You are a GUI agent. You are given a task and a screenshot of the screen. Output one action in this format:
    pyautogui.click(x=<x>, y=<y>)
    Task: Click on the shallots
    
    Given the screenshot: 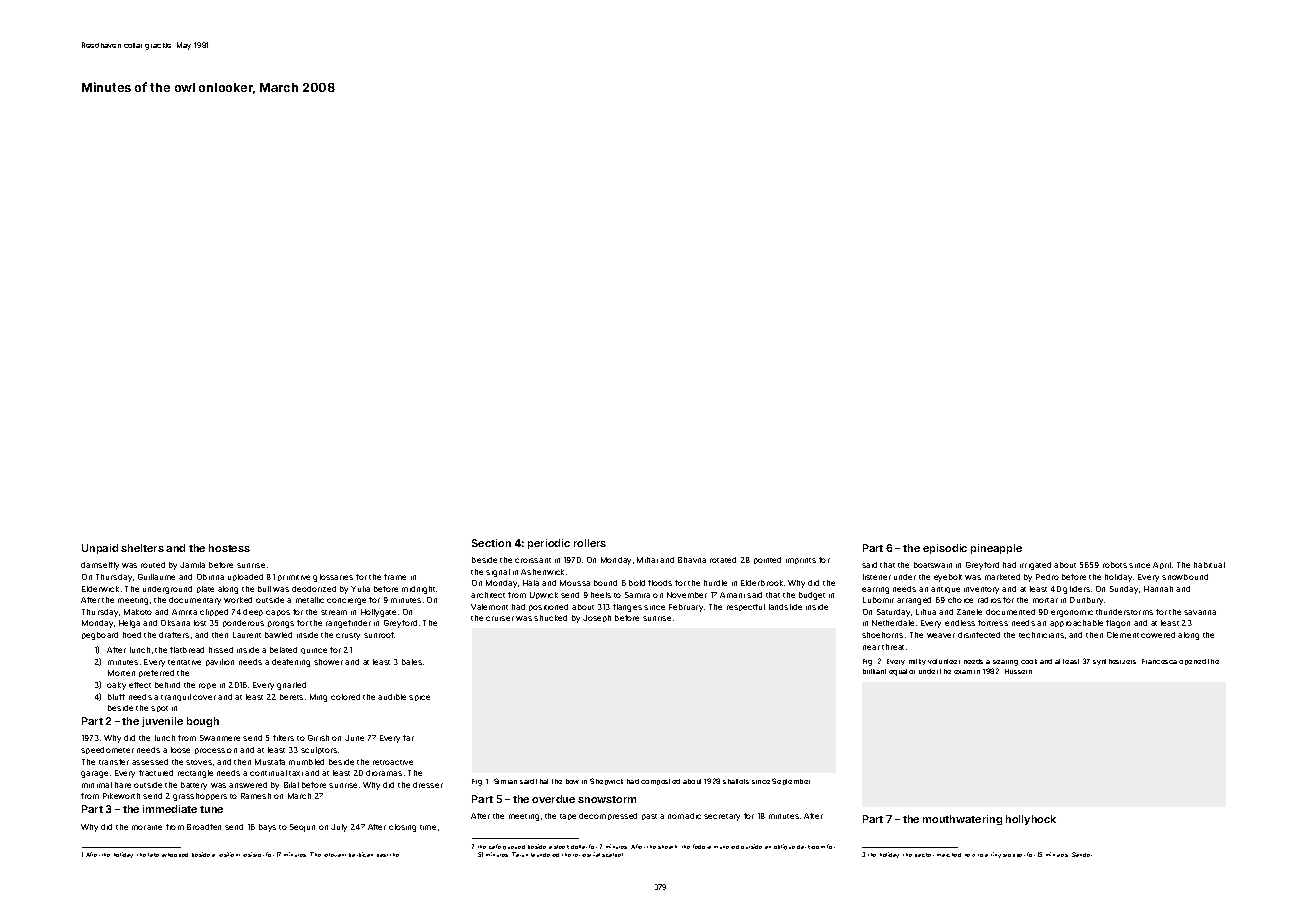 What is the action you would take?
    pyautogui.click(x=736, y=781)
